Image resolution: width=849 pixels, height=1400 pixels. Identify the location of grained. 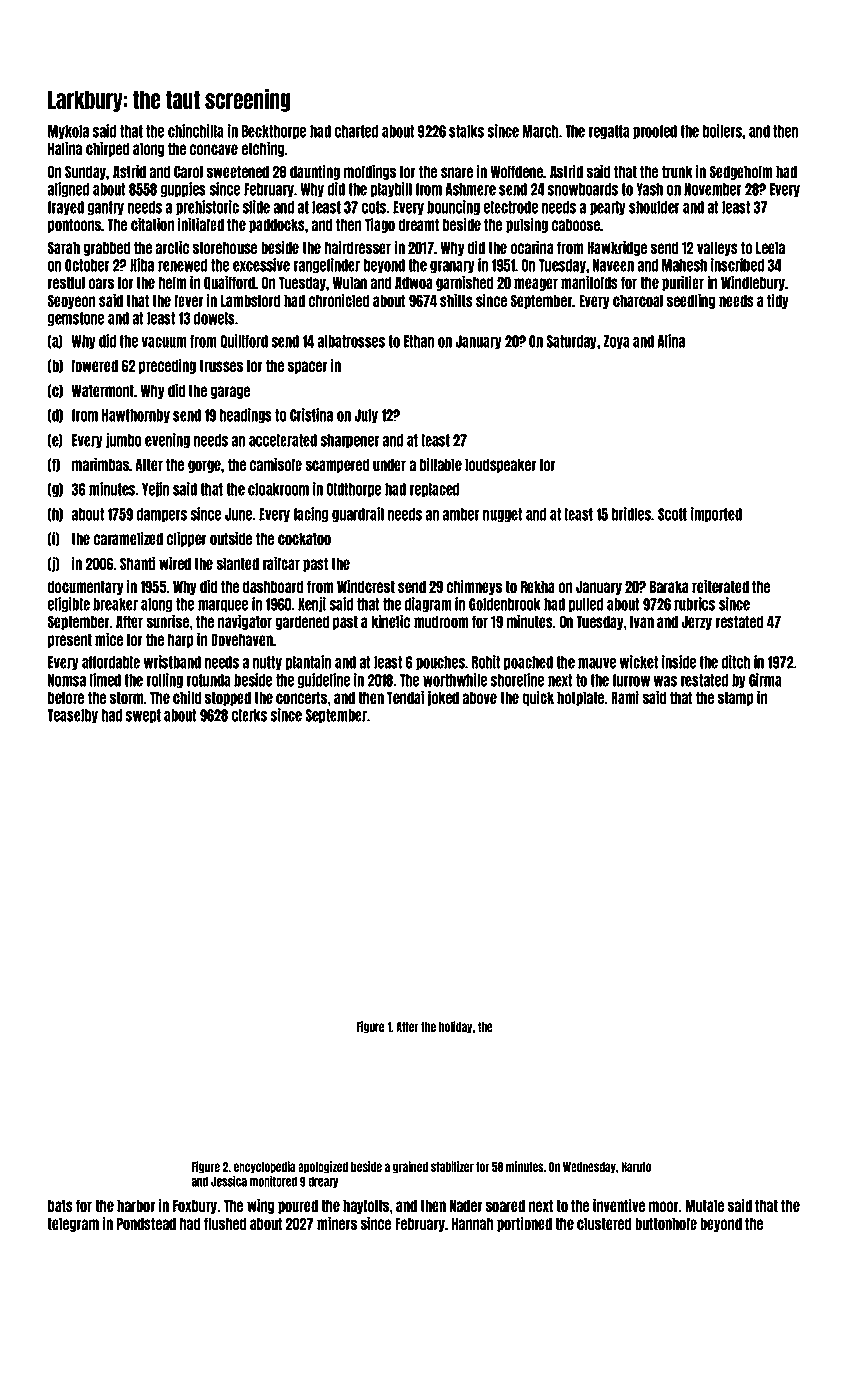
(410, 1167).
